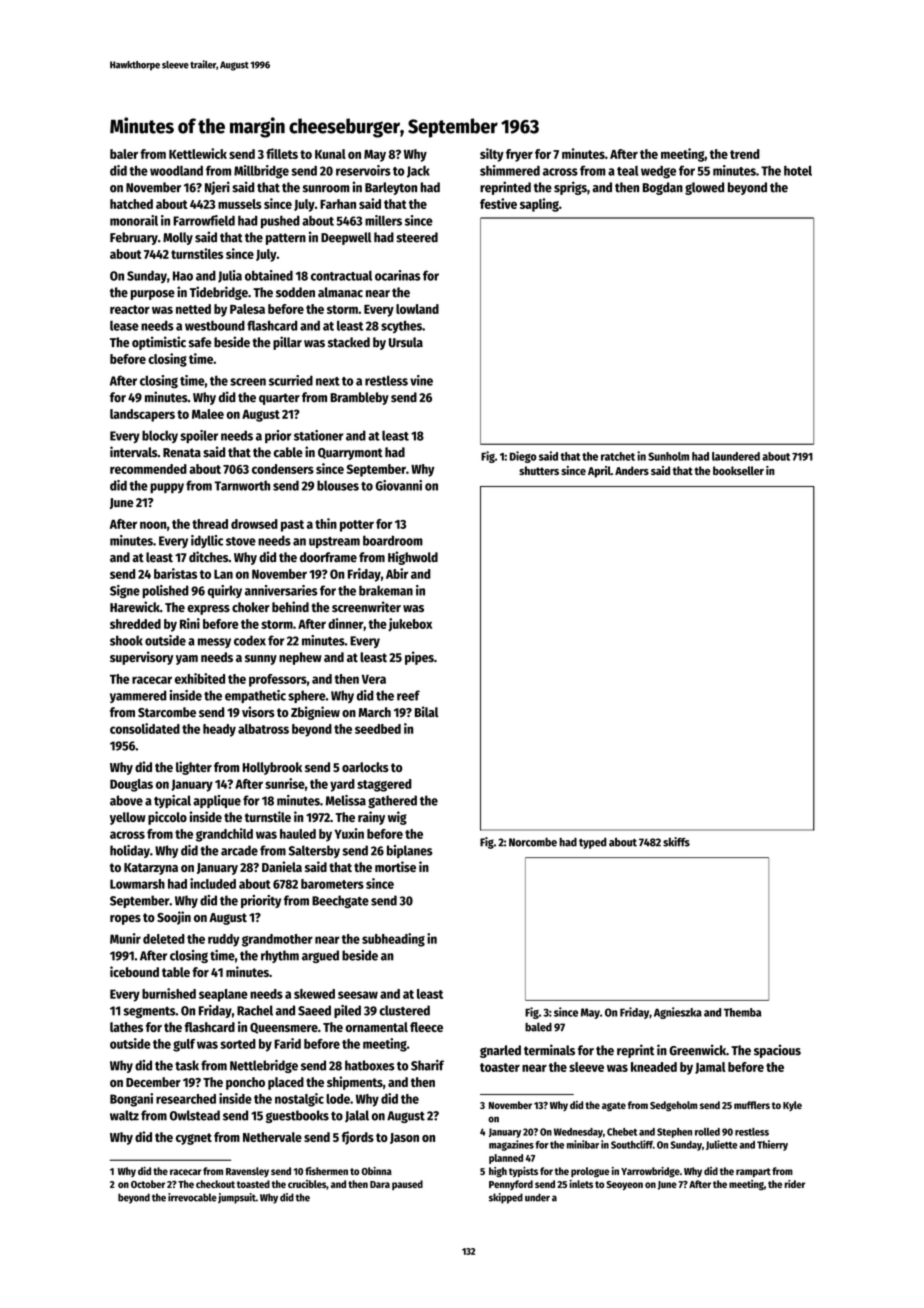 Image resolution: width=924 pixels, height=1308 pixels. I want to click on Anders, so click(632, 470).
